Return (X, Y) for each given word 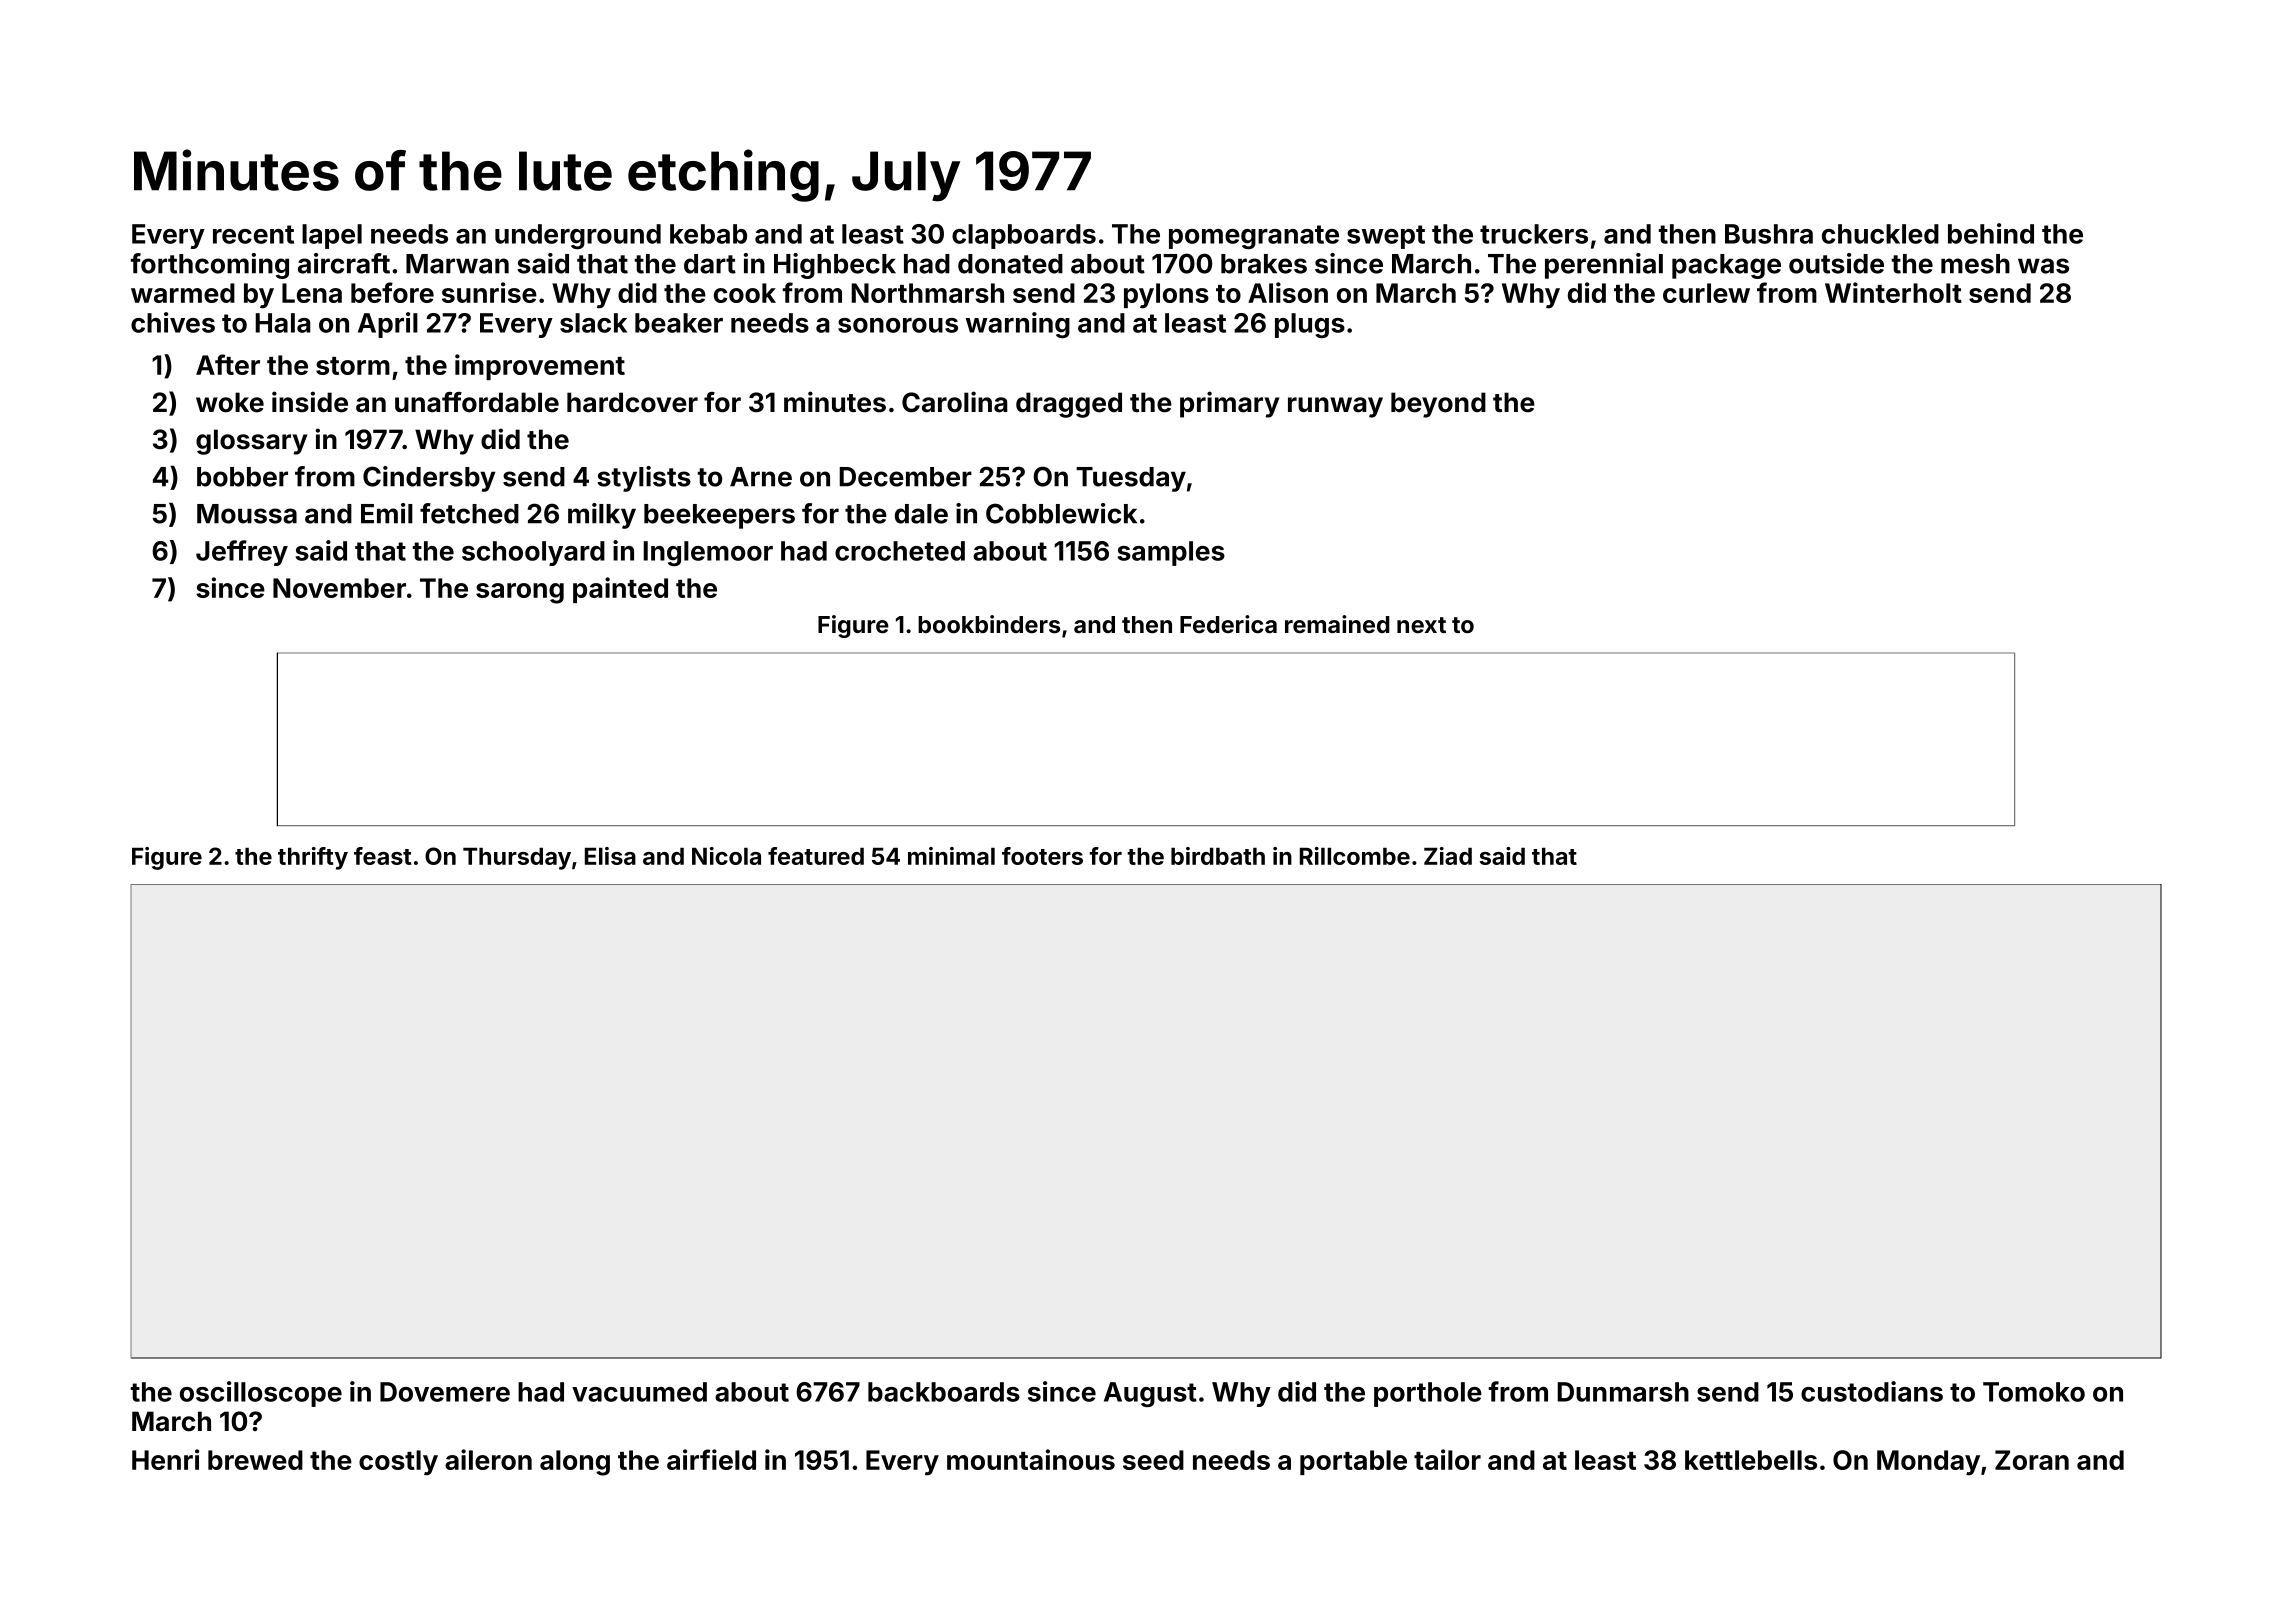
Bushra (1769, 234)
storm (353, 366)
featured (816, 856)
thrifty (313, 858)
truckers (1534, 234)
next (1421, 625)
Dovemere (445, 1392)
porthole (1428, 1394)
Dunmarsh (1623, 1392)
